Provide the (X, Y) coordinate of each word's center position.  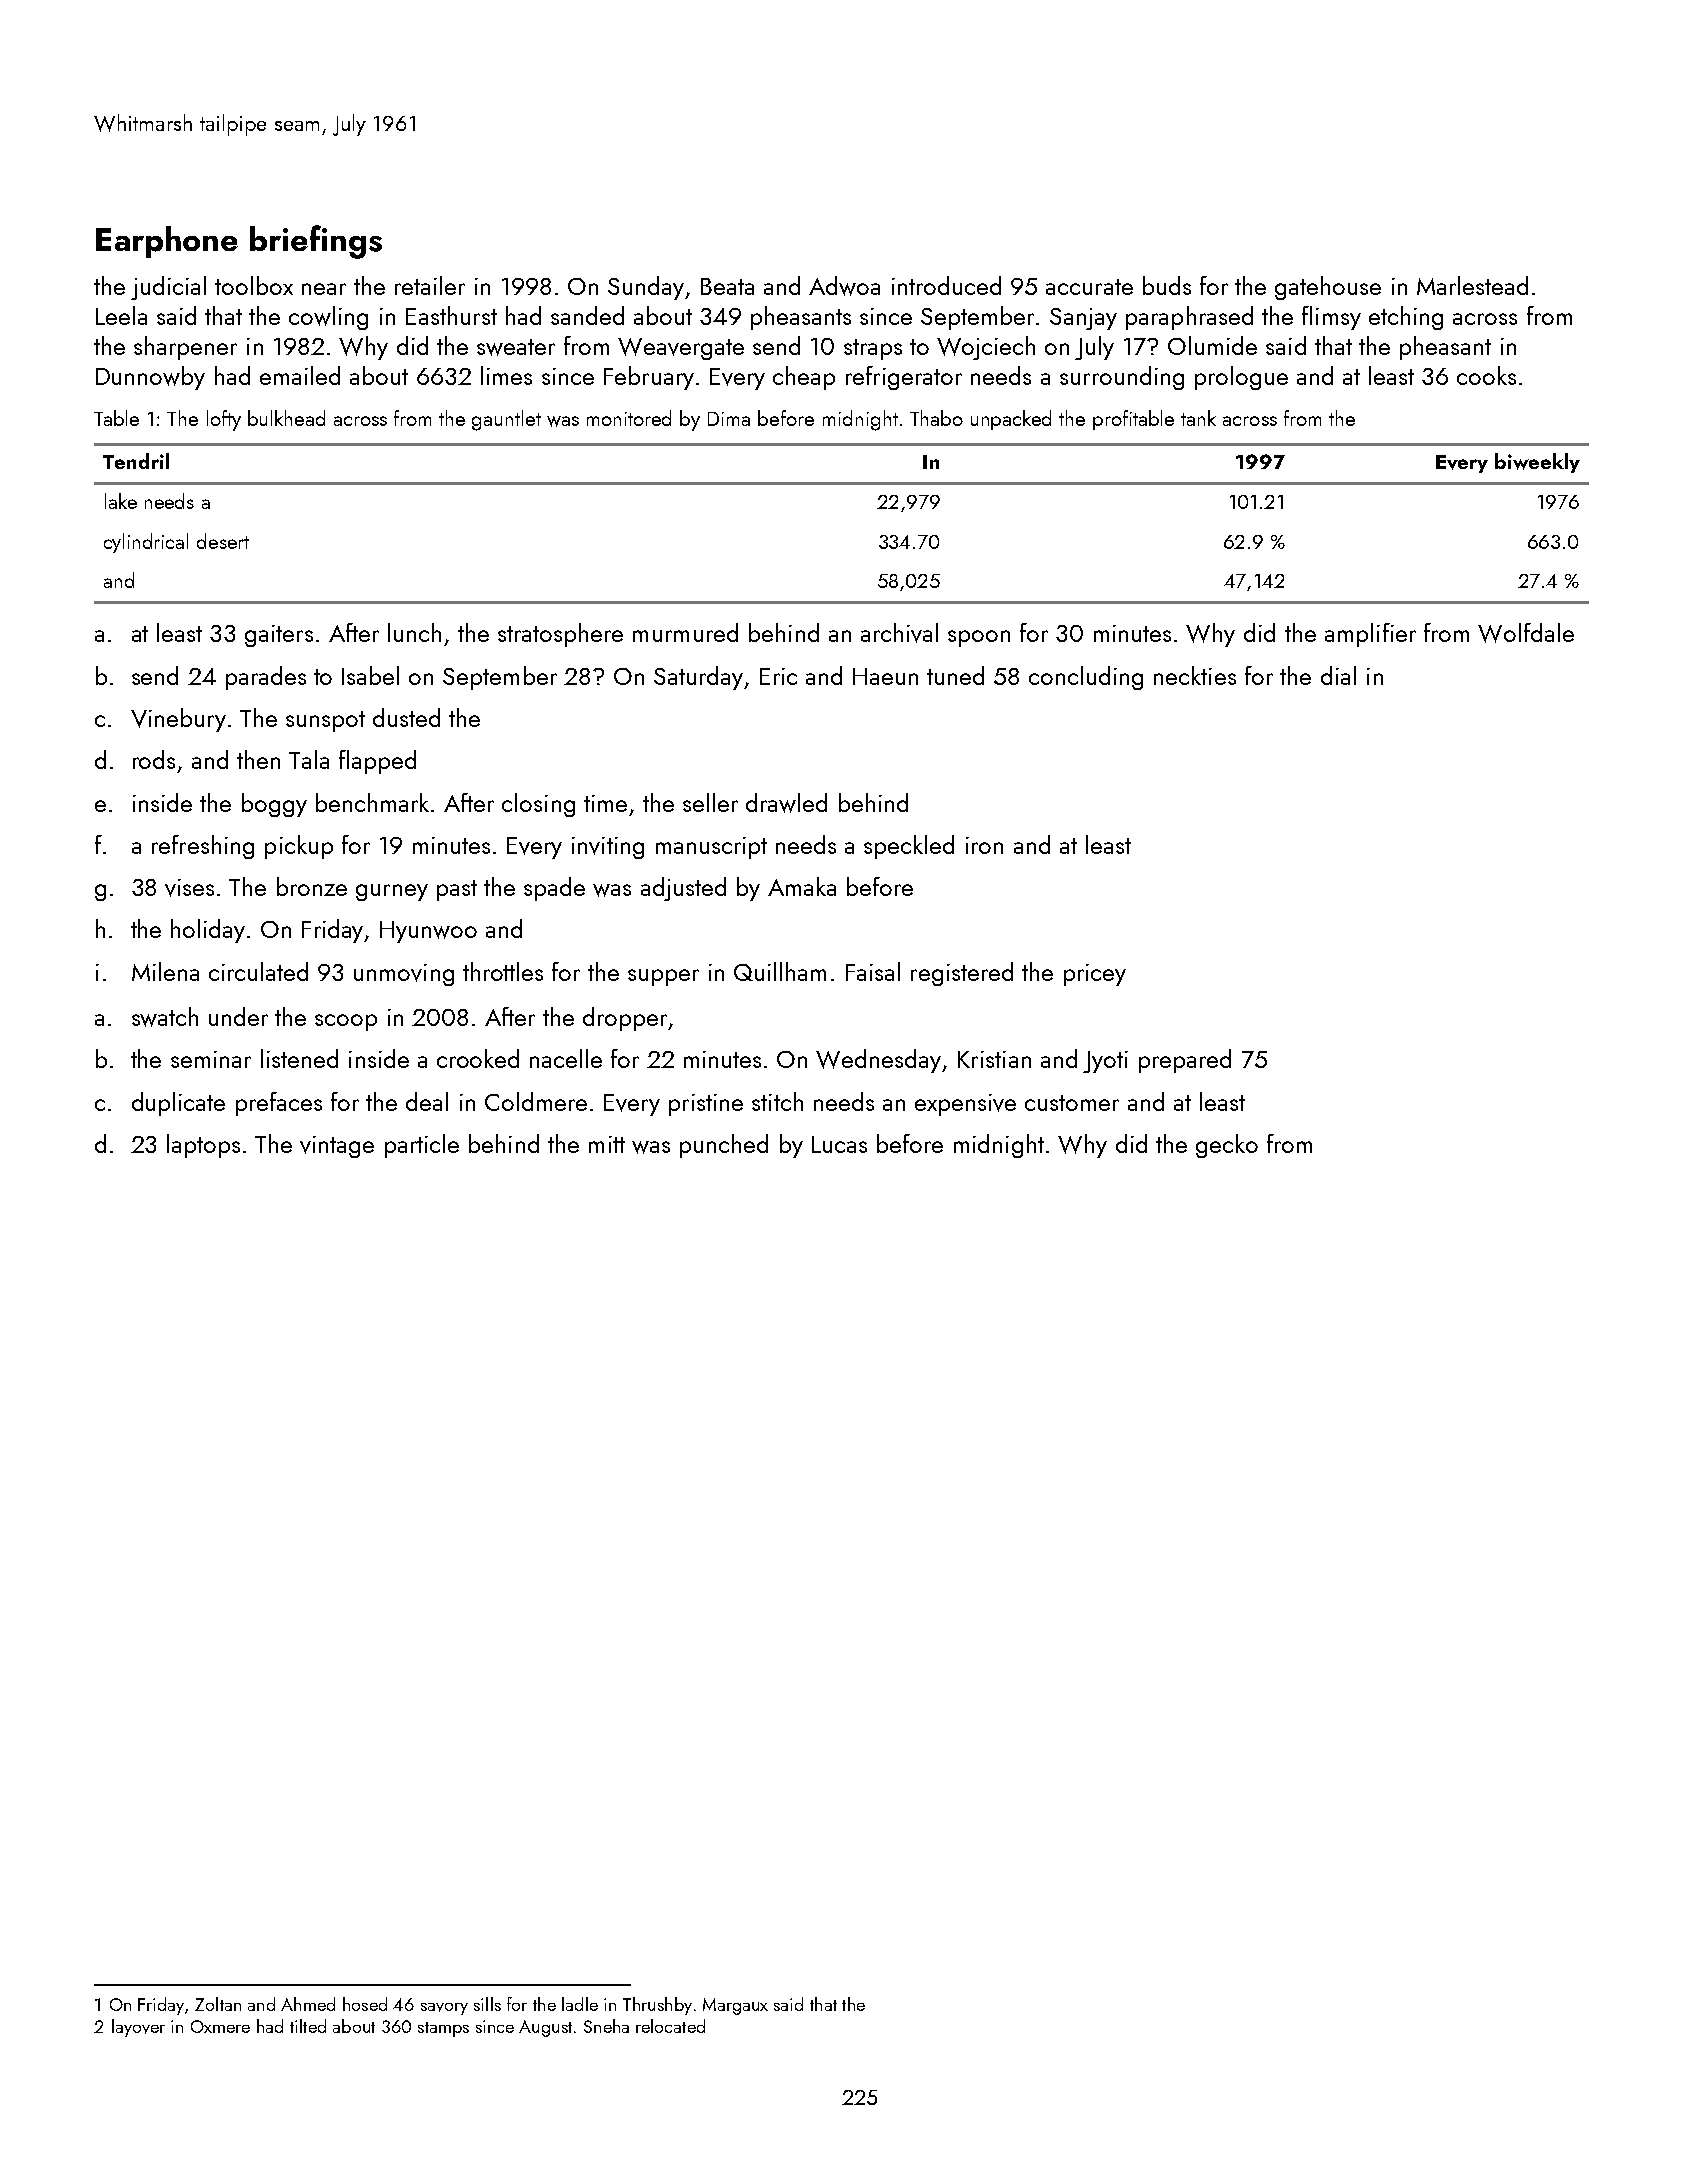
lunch (414, 632)
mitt (607, 1144)
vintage (337, 1147)
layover (138, 2028)
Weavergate (681, 349)
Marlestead (1472, 285)
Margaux (735, 2006)
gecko (1227, 1146)
